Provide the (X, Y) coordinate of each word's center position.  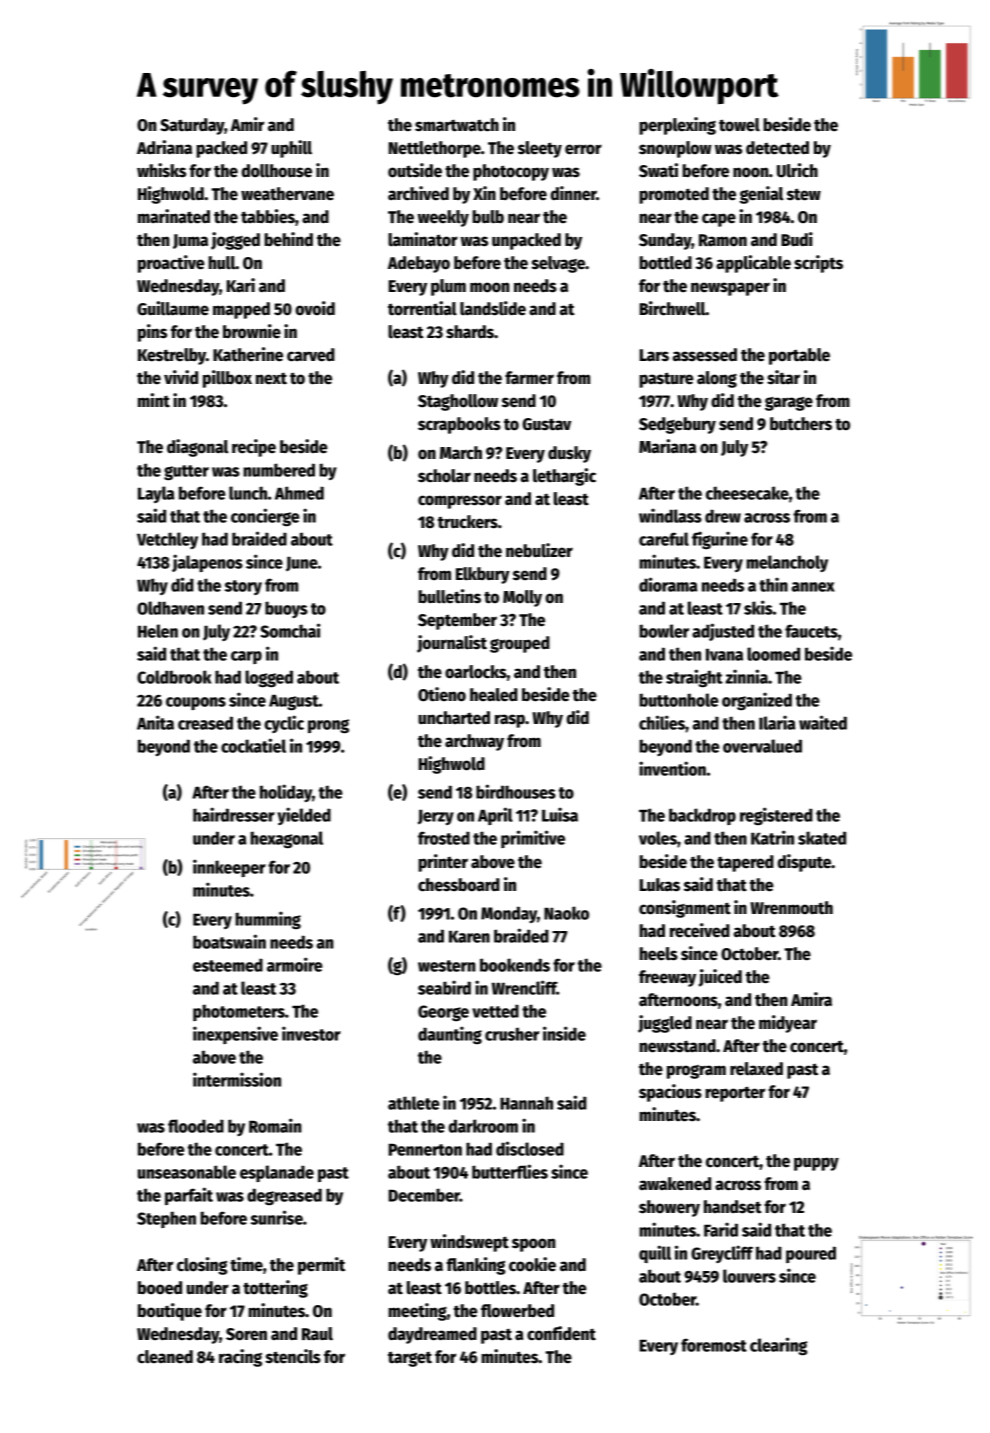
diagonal (197, 448)
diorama (668, 584)
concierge (265, 517)
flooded (196, 1126)
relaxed (756, 1069)
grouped (520, 644)
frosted (444, 838)
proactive (171, 264)
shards (470, 332)
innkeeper (229, 868)
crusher (512, 1034)
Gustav (546, 424)
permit (321, 1266)
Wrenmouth (791, 908)
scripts (818, 264)
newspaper (730, 289)
